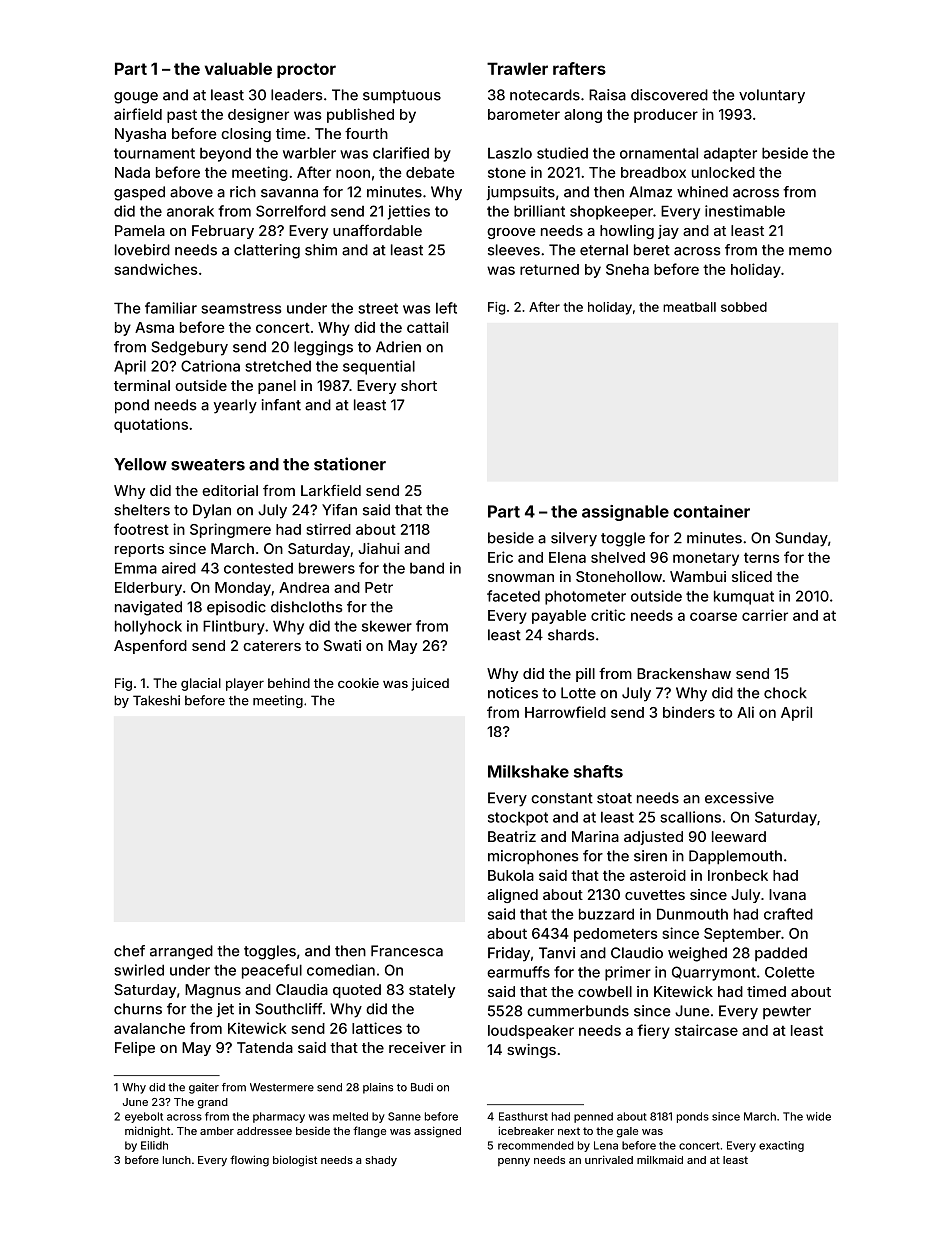  I want to click on Eric, so click(500, 557).
